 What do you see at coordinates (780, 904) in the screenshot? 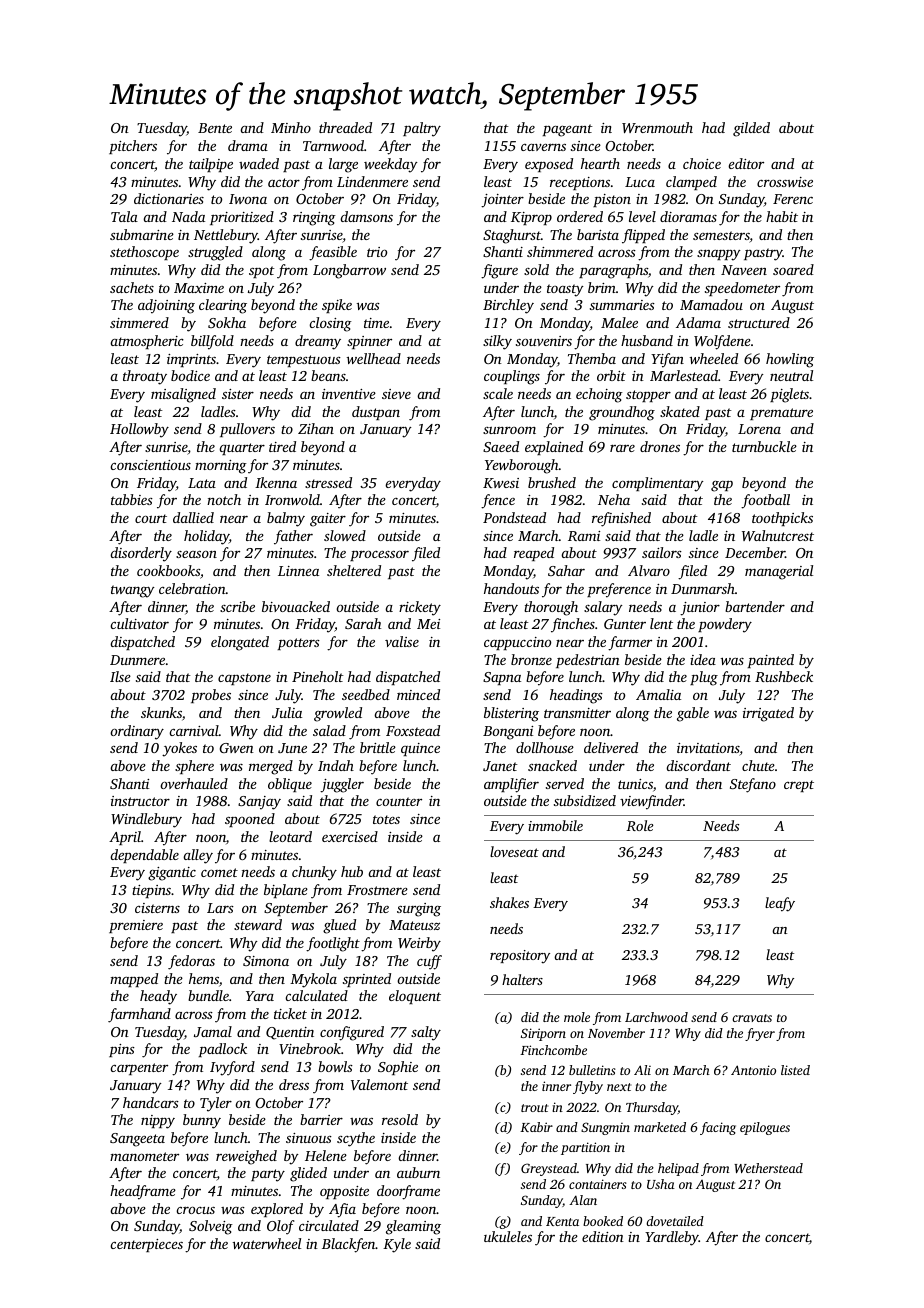
I see `leafy` at bounding box center [780, 904].
